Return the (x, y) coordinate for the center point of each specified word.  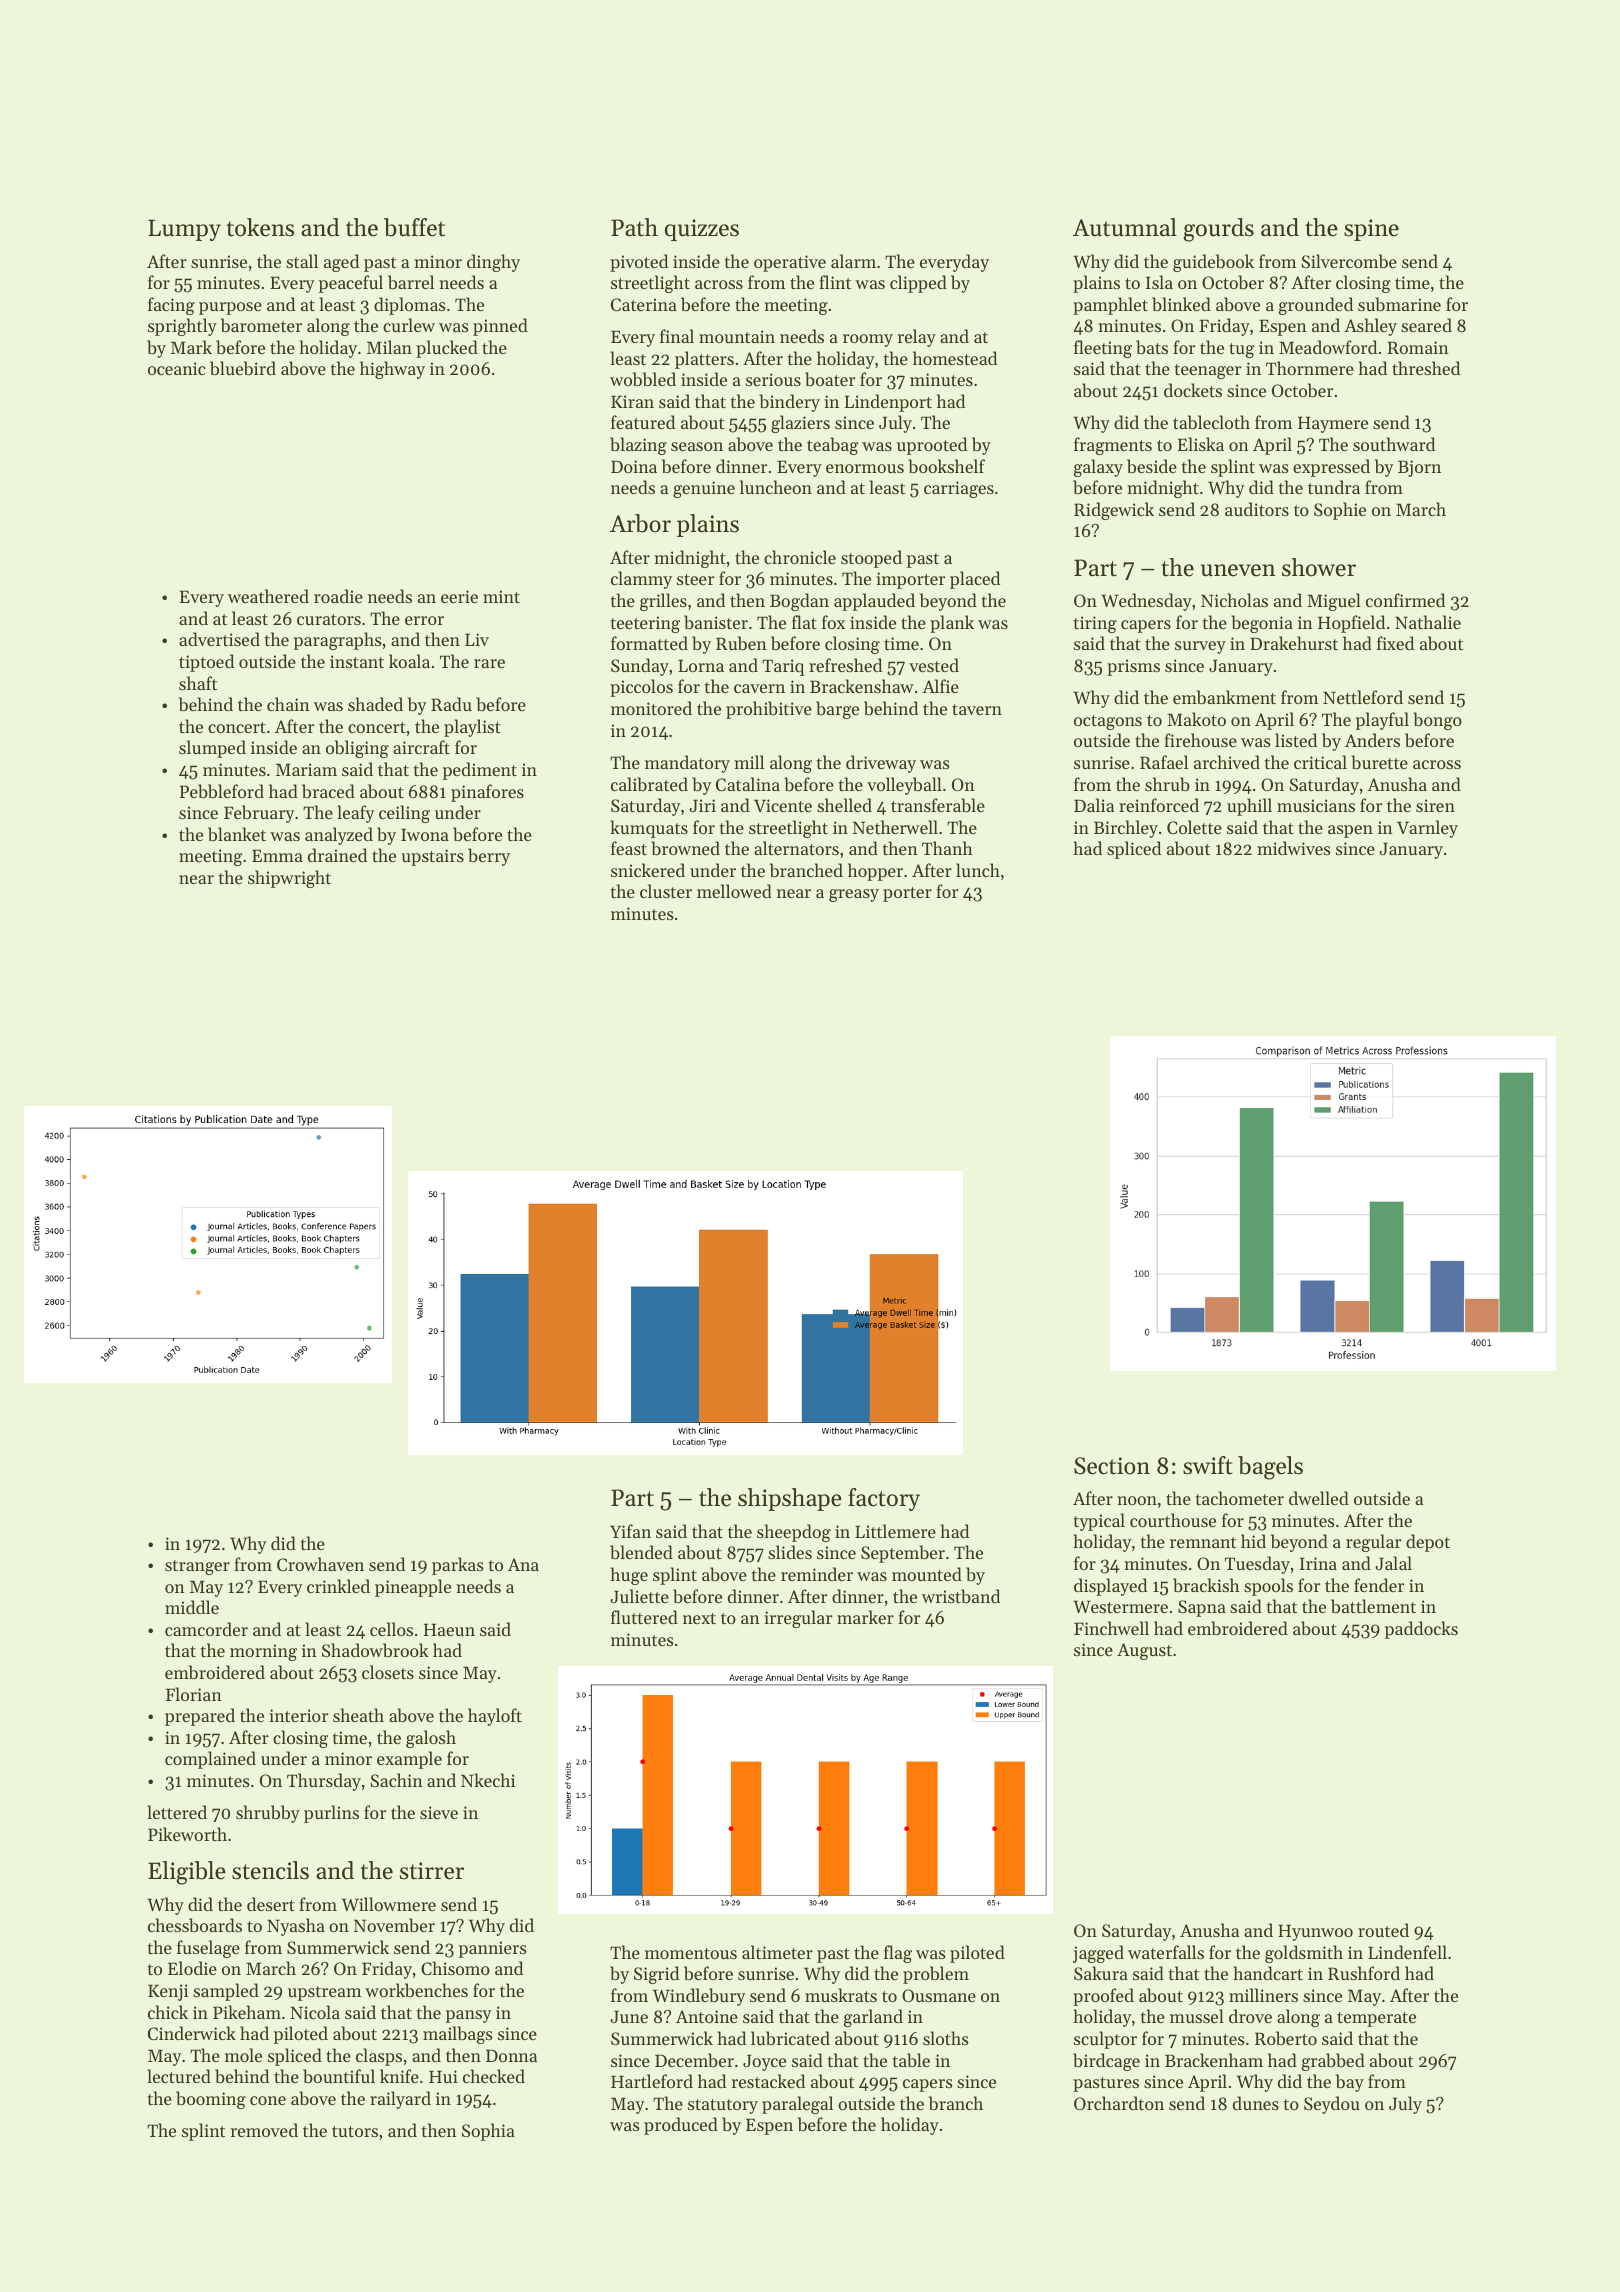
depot (1428, 1543)
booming (211, 2100)
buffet (414, 227)
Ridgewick (1114, 511)
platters (704, 360)
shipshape (790, 1499)
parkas (457, 1566)
